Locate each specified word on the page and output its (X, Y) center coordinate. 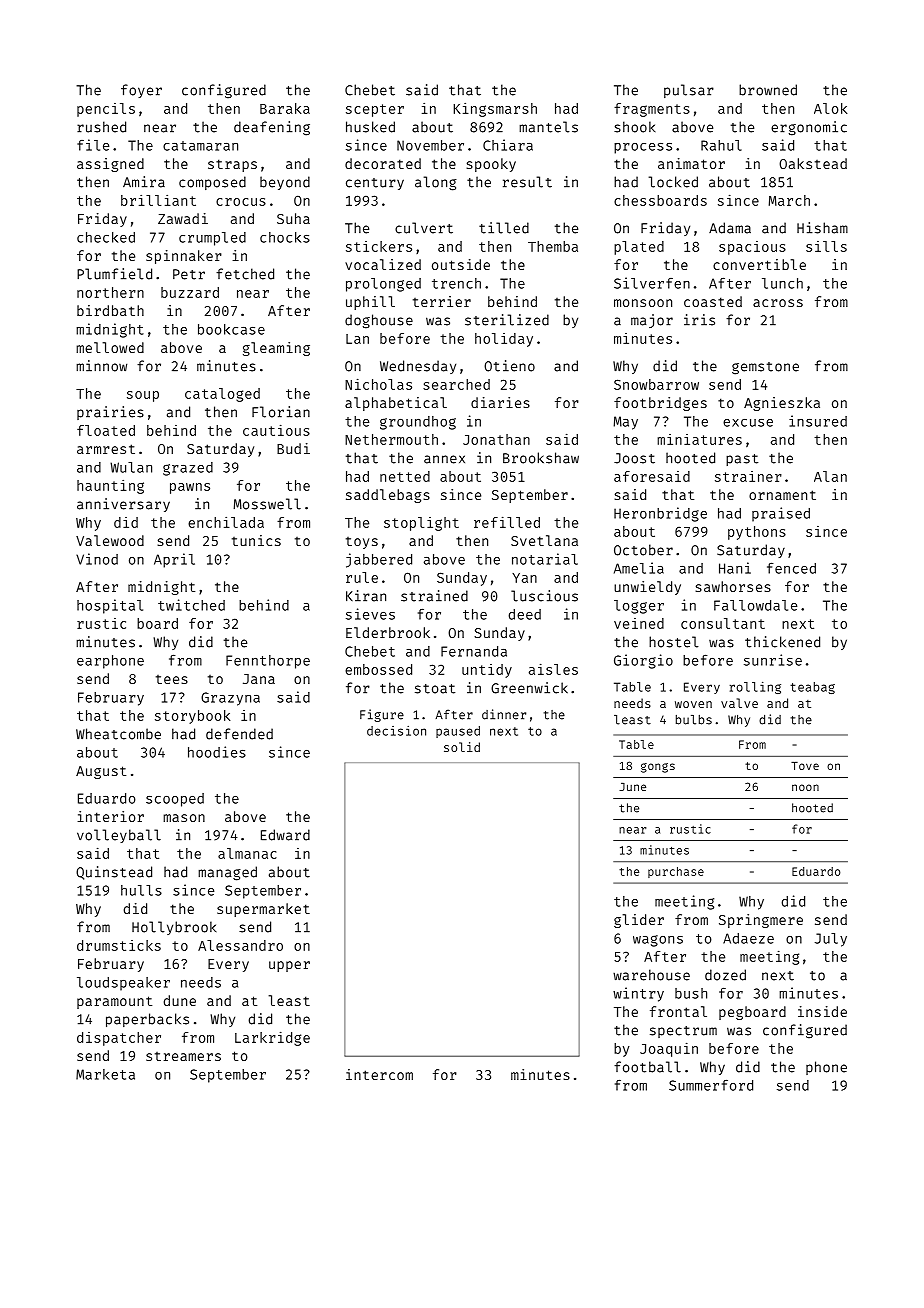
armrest (106, 449)
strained (434, 596)
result (527, 182)
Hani (735, 568)
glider (639, 921)
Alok (830, 108)
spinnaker (184, 257)
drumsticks (119, 945)
